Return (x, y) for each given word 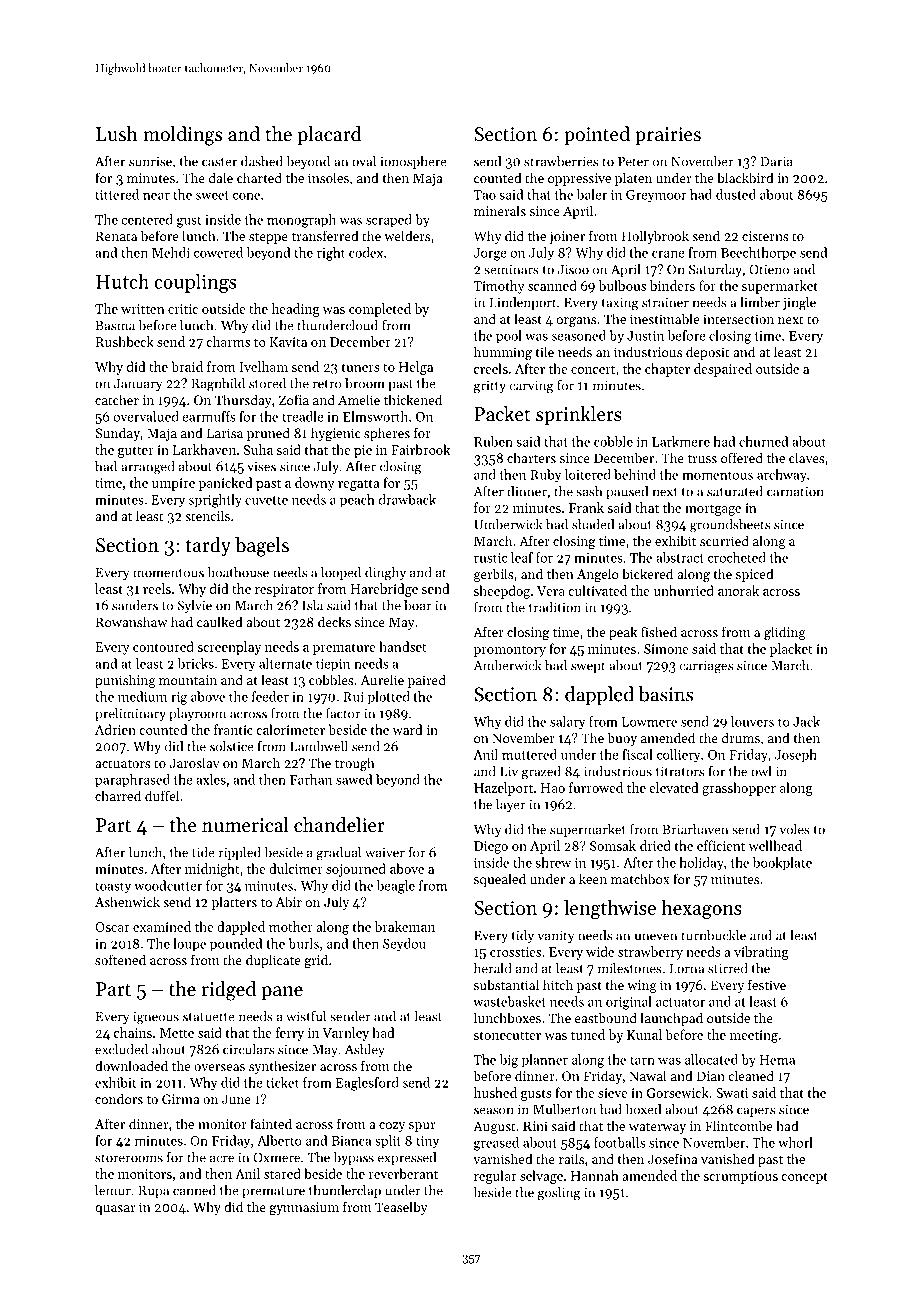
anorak (738, 590)
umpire (173, 484)
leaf (522, 557)
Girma (181, 1099)
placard (329, 135)
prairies (668, 136)
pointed (597, 135)
